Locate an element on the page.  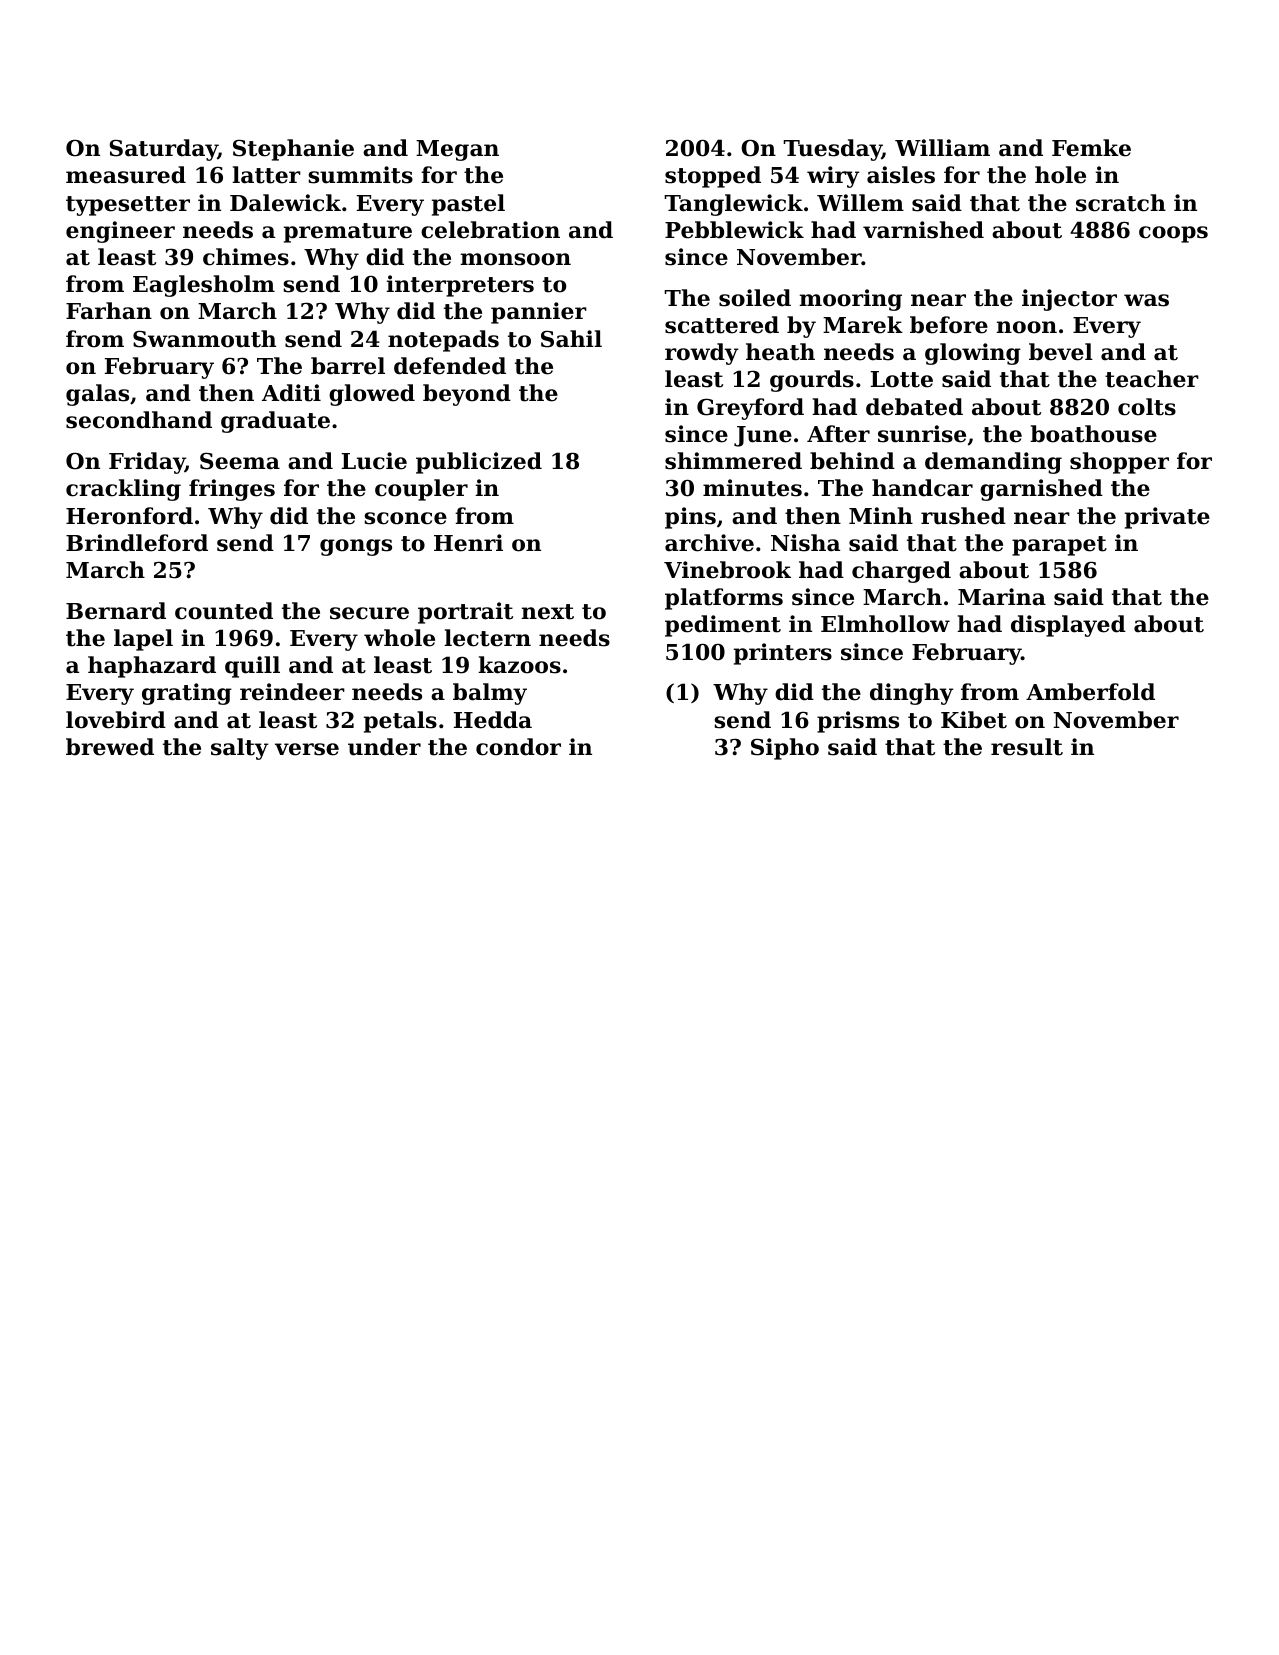
before is located at coordinates (949, 325).
